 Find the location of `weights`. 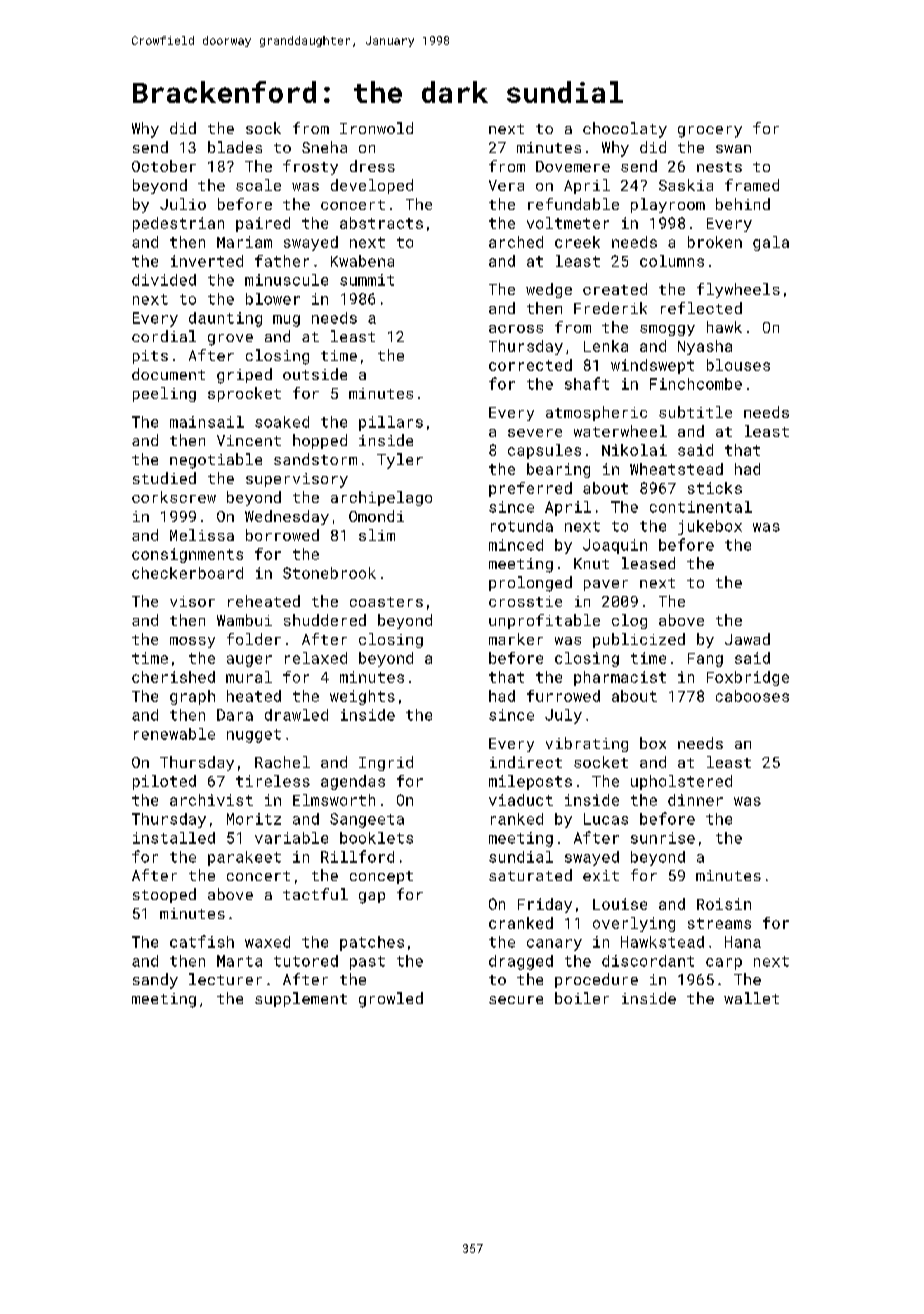

weights is located at coordinates (362, 697).
